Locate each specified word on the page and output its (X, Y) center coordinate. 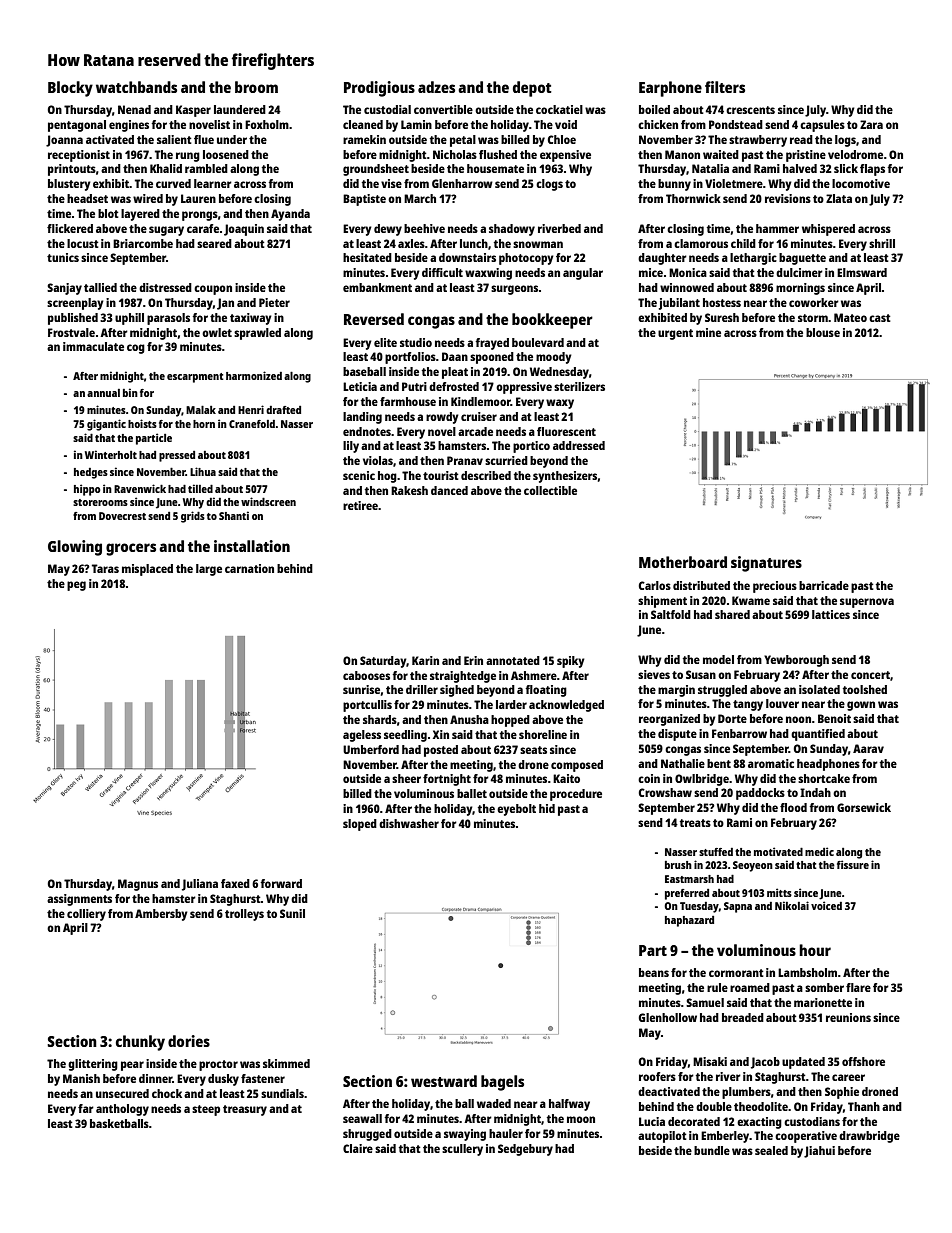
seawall (362, 1118)
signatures (766, 564)
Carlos (655, 585)
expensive (565, 156)
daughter (662, 259)
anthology (122, 1110)
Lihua (203, 471)
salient (174, 139)
